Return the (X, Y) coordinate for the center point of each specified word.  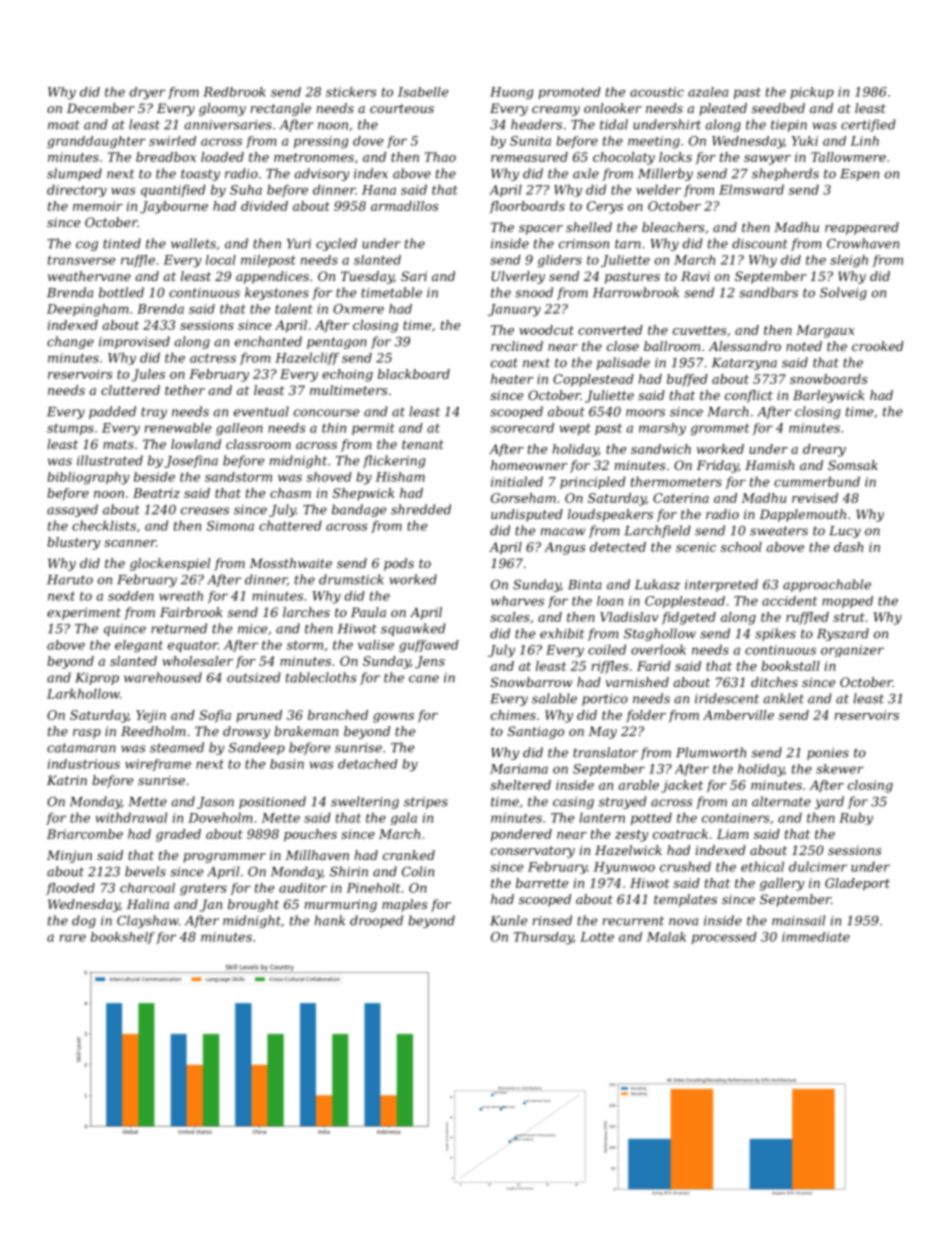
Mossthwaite (290, 563)
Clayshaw (148, 921)
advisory (321, 174)
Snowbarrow (532, 682)
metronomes (314, 157)
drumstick (351, 579)
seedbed (778, 108)
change (70, 342)
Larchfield (657, 531)
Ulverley (518, 277)
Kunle (508, 920)
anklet (783, 698)
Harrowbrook (636, 292)
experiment (84, 613)
